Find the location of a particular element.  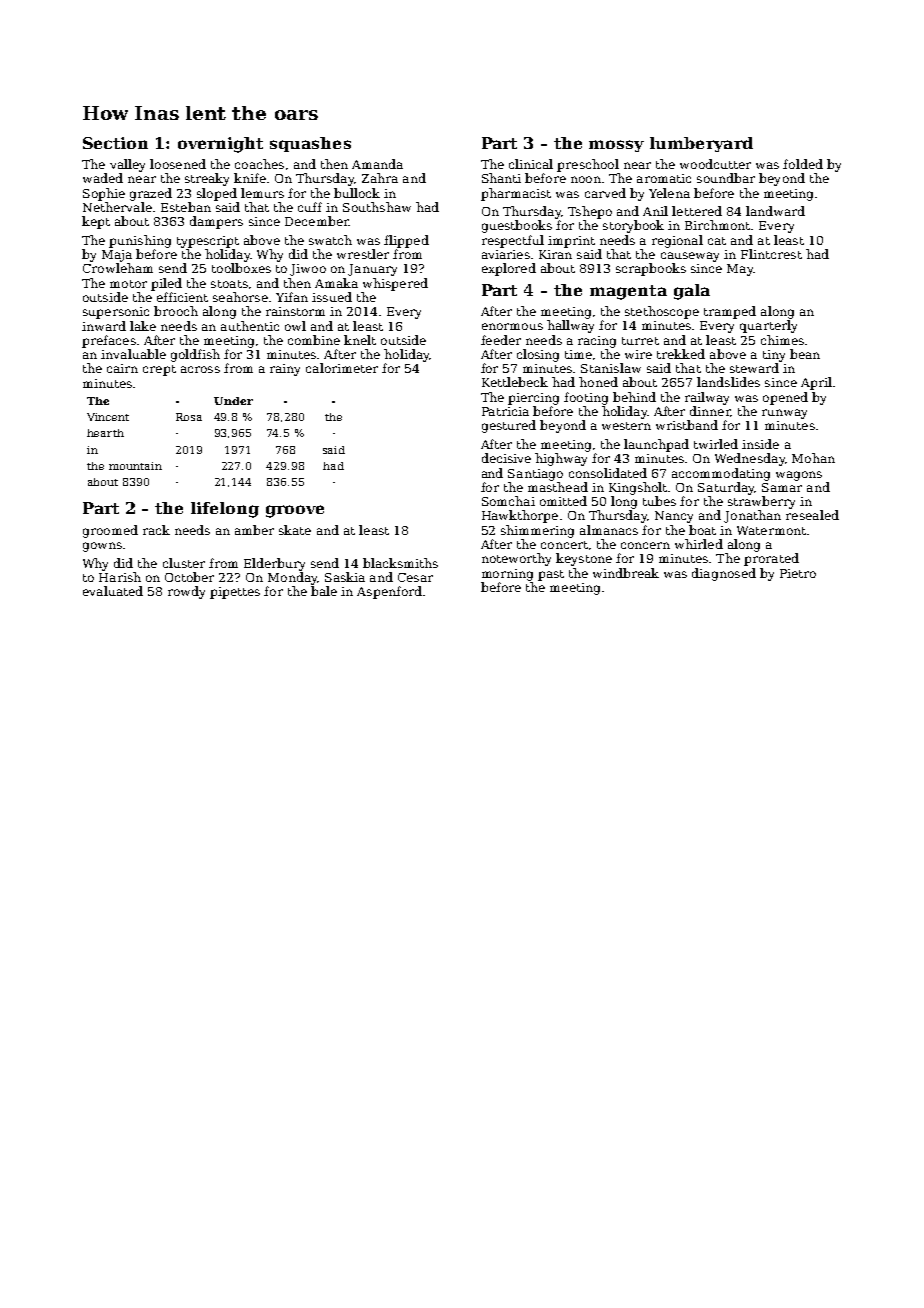

Mohan is located at coordinates (813, 458).
